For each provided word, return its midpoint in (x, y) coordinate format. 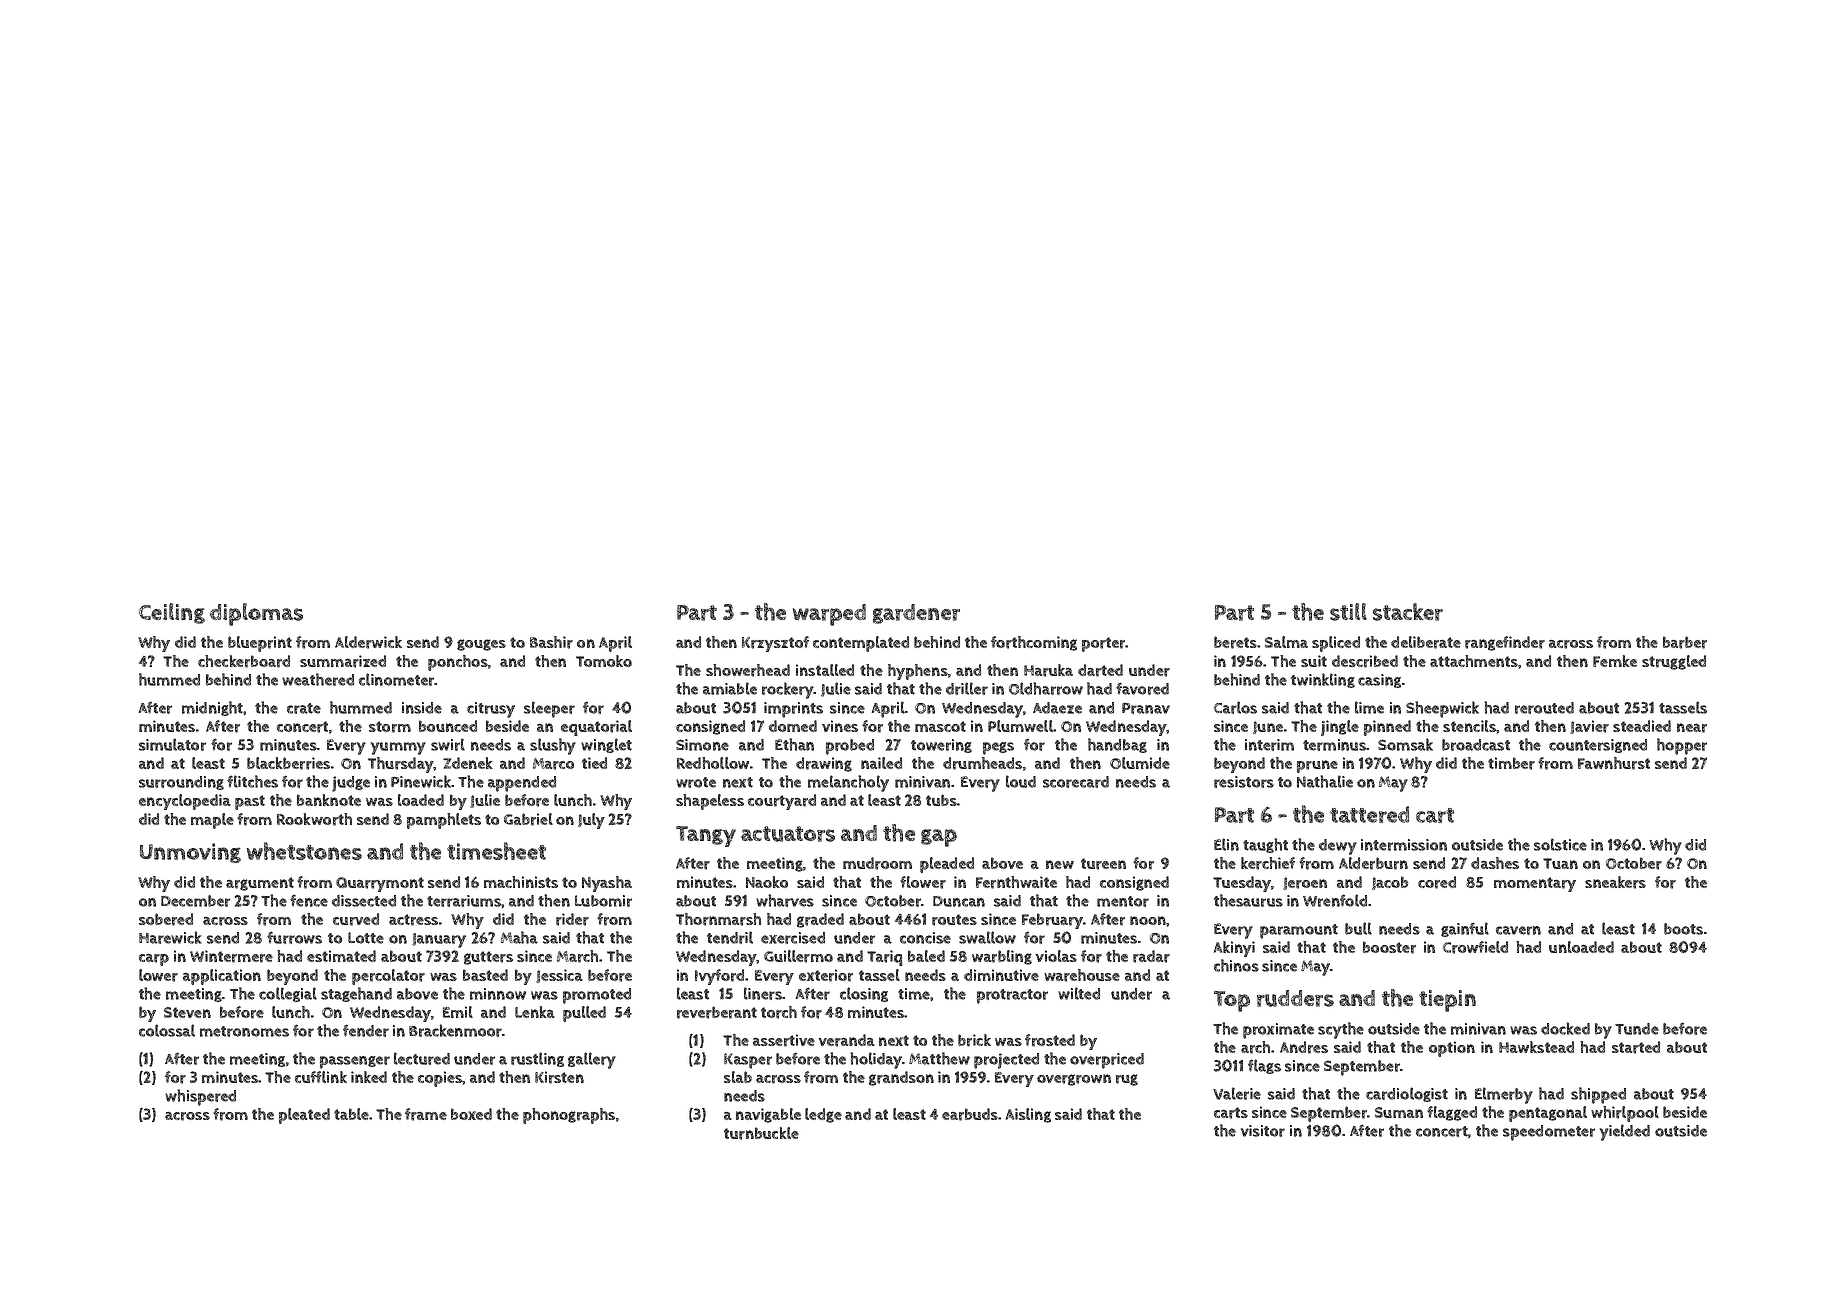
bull (1358, 928)
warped (829, 615)
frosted (1050, 1040)
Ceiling (172, 613)
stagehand (356, 994)
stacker (1408, 612)
